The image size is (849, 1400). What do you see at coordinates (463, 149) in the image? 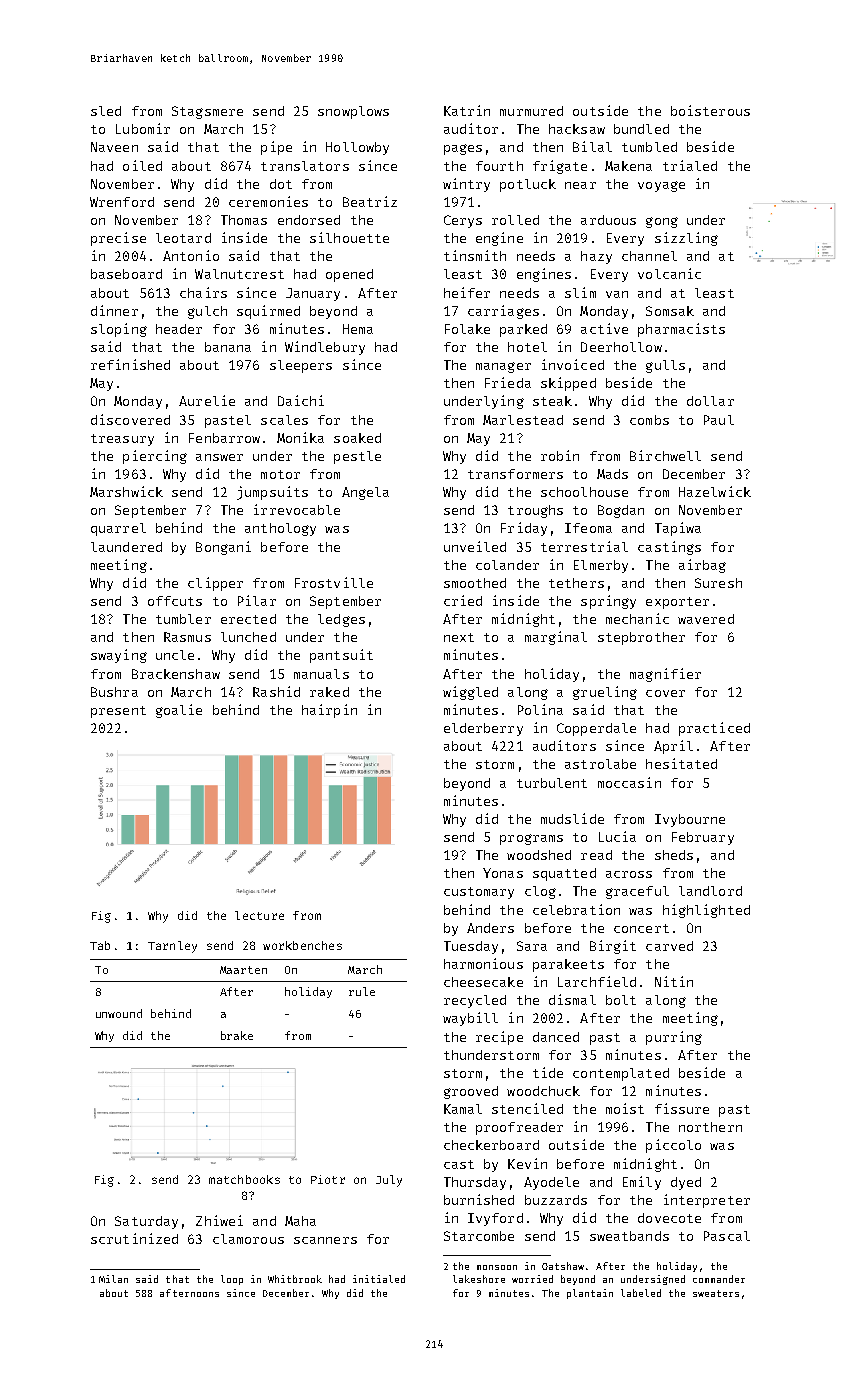
I see `pages` at bounding box center [463, 149].
